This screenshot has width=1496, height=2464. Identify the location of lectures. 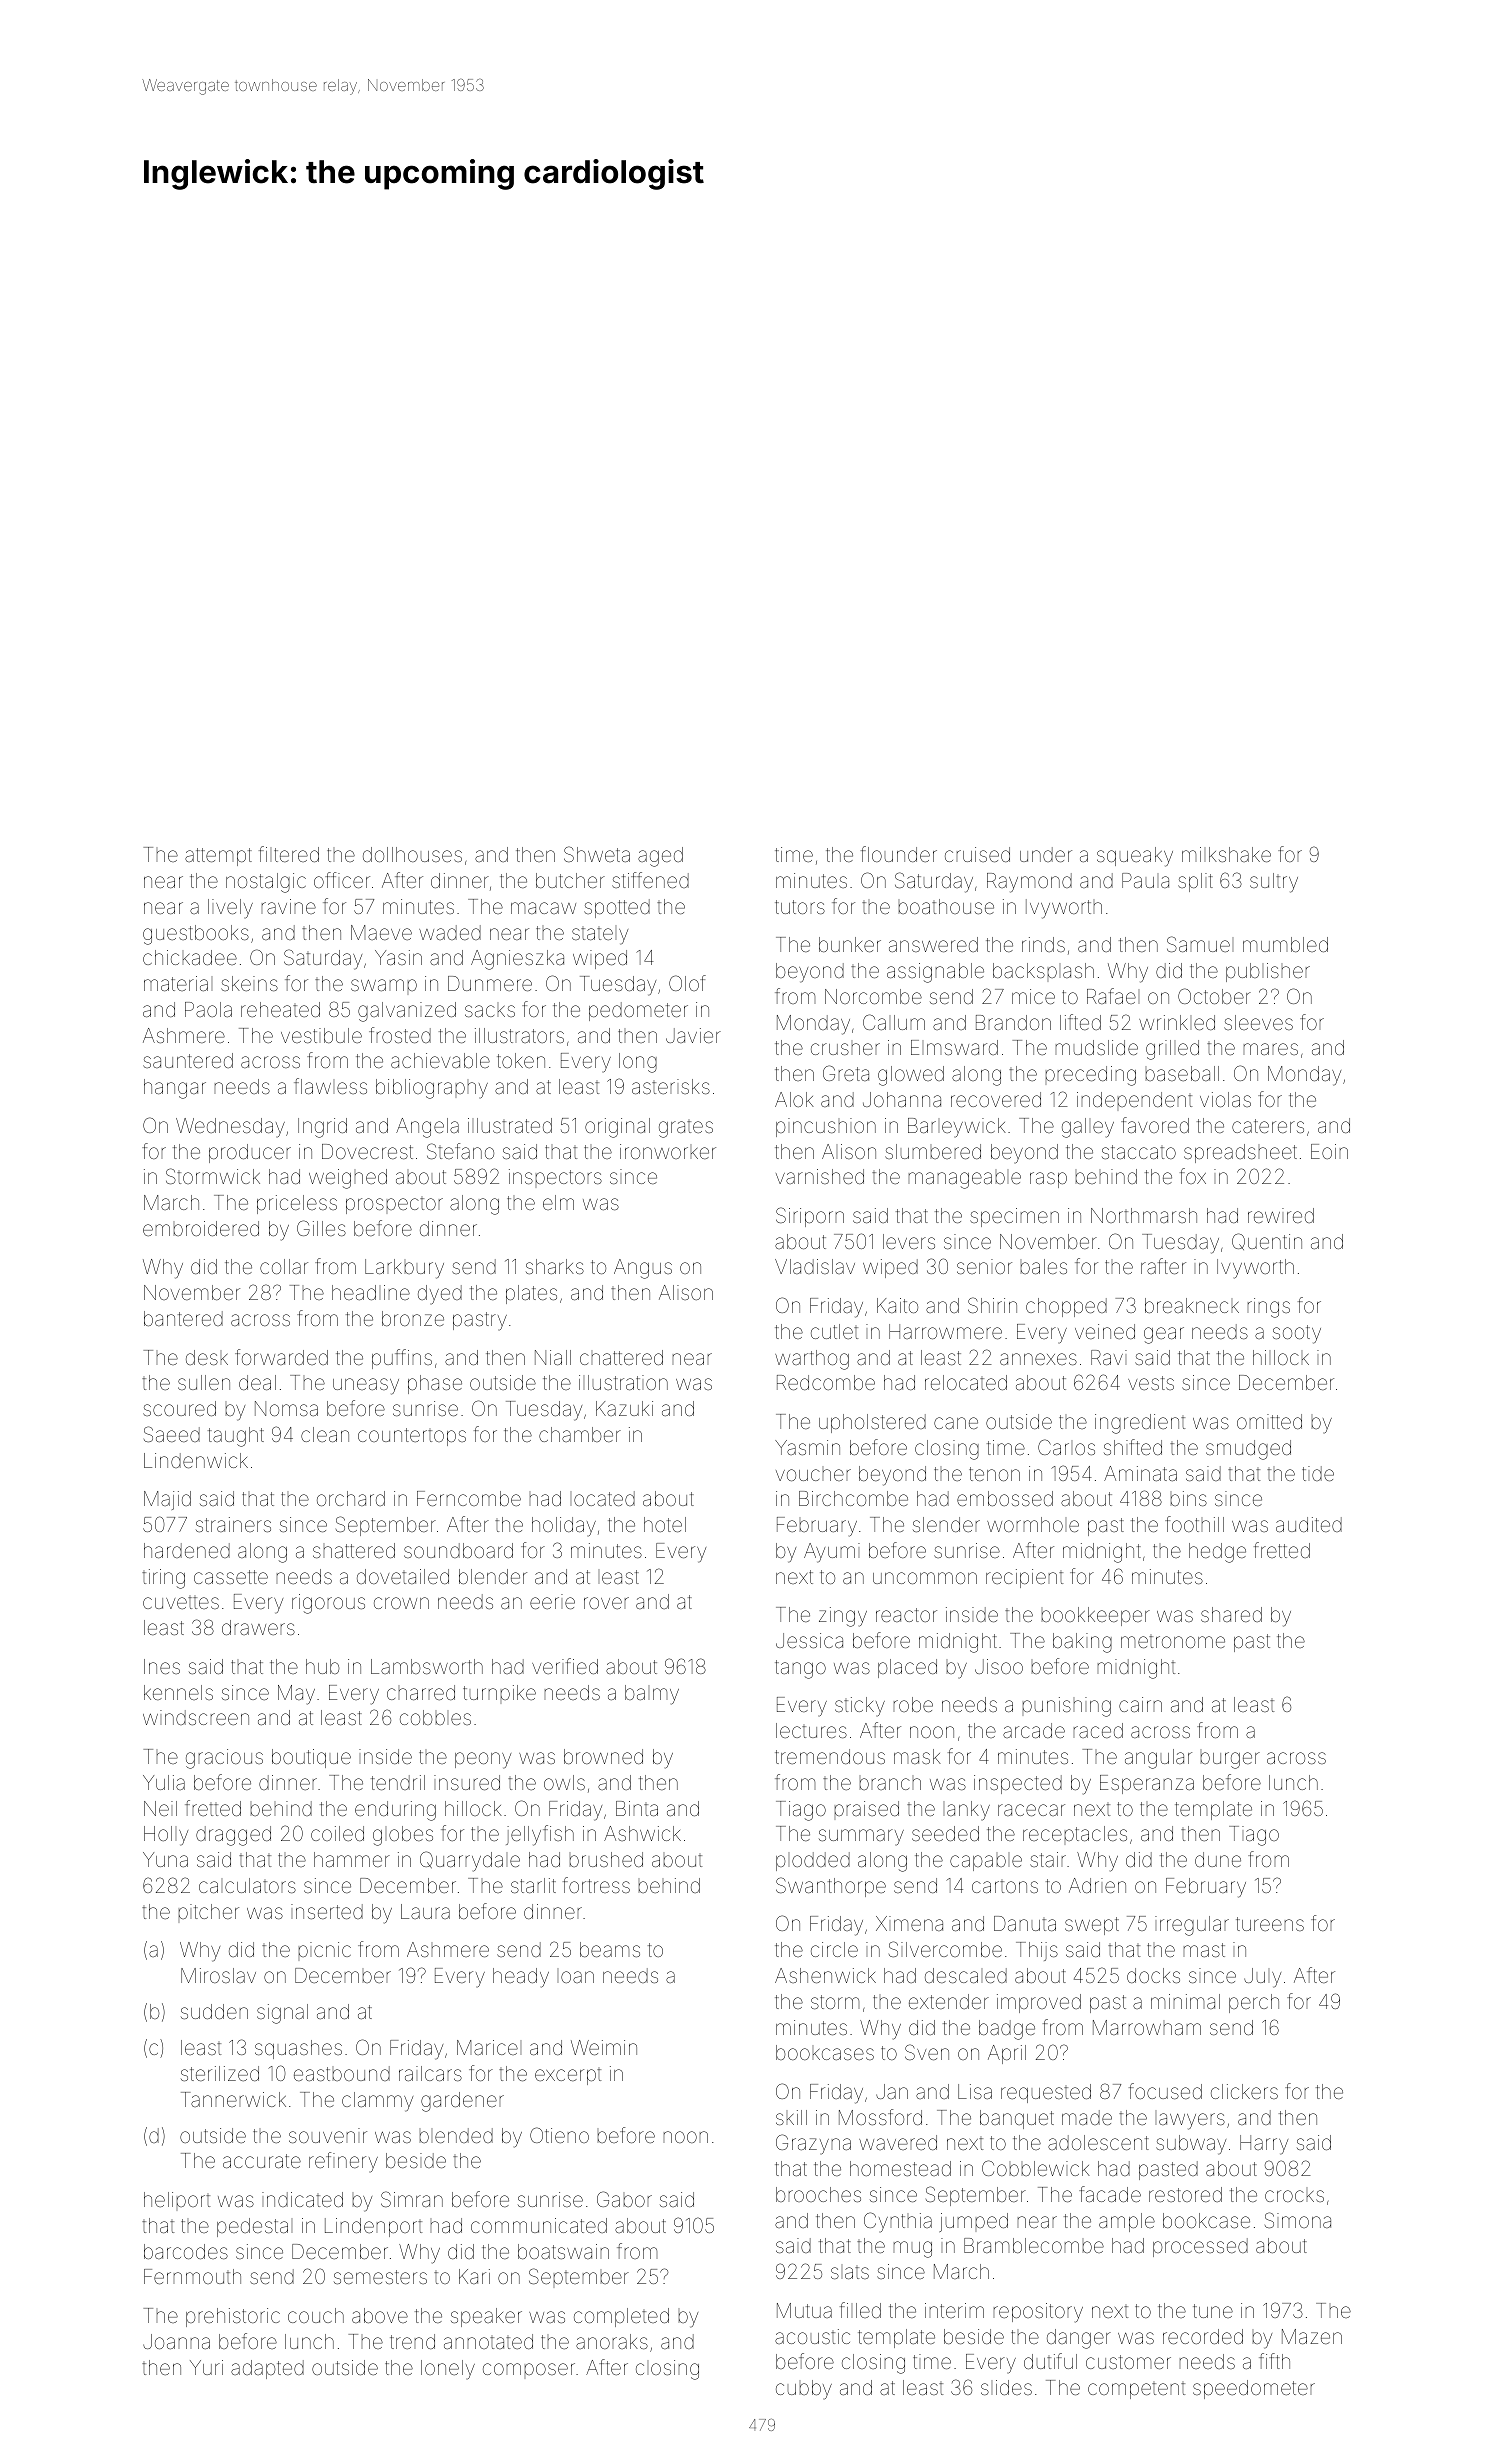
(811, 1730).
